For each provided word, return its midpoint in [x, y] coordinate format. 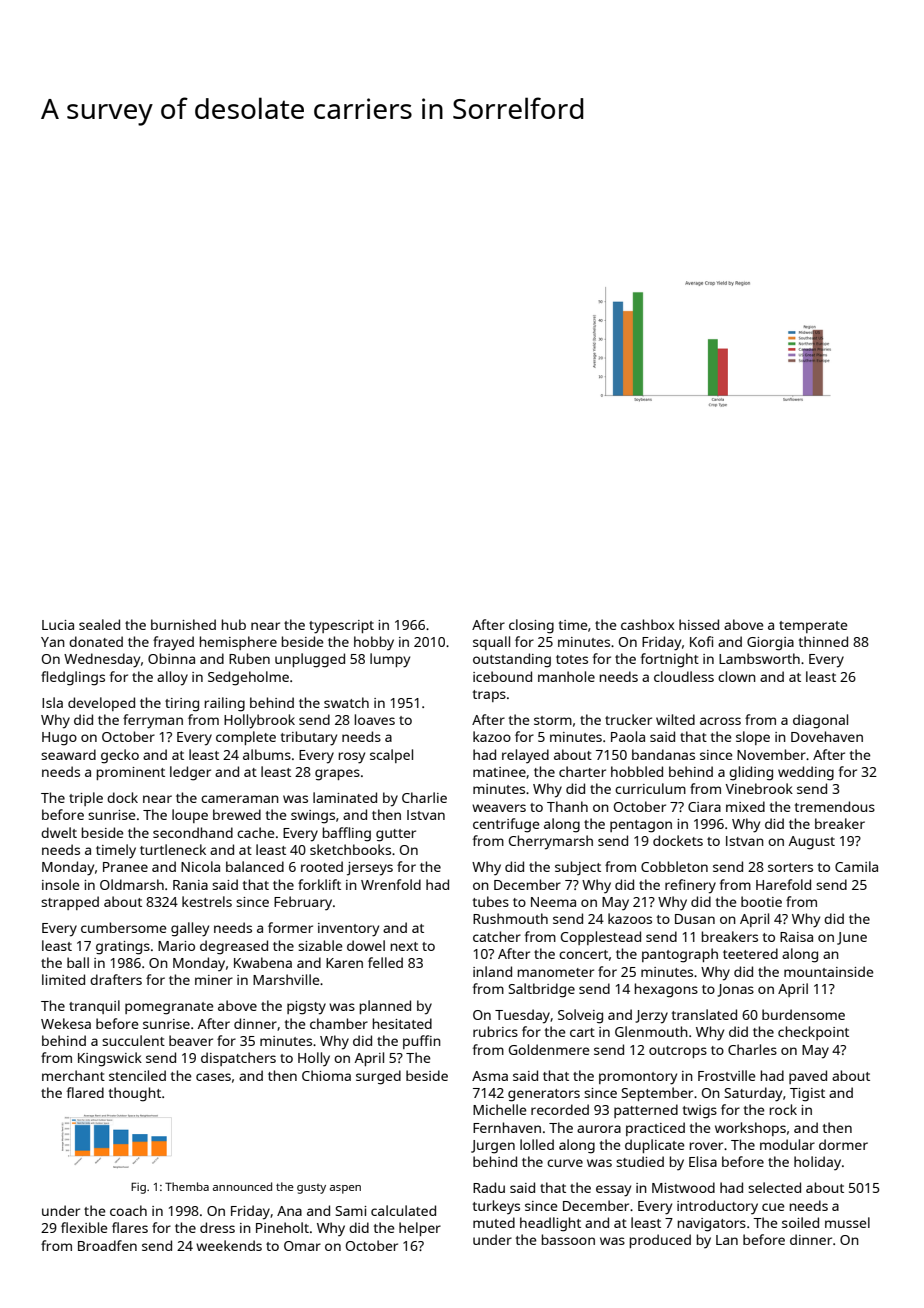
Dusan [695, 919]
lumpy [390, 660]
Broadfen [107, 1245]
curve [565, 1163]
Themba [187, 1186]
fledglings [73, 678]
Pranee [125, 867]
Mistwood [683, 1187]
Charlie [424, 797]
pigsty [306, 1008]
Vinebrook [759, 788]
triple [86, 799]
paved [808, 1077]
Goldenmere [549, 1049]
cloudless [684, 676]
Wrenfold [391, 884]
